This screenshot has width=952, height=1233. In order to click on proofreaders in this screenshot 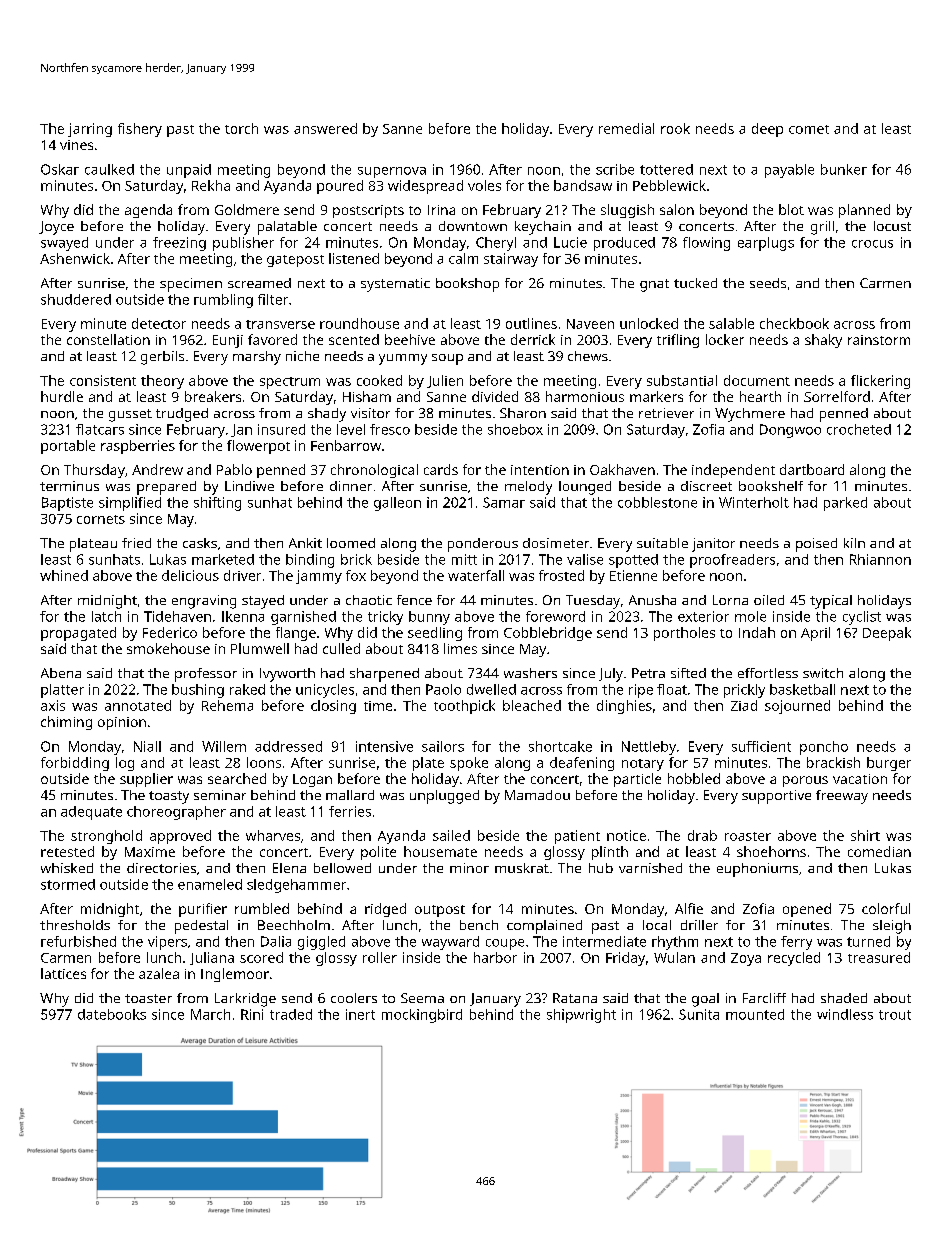, I will do `click(732, 561)`.
